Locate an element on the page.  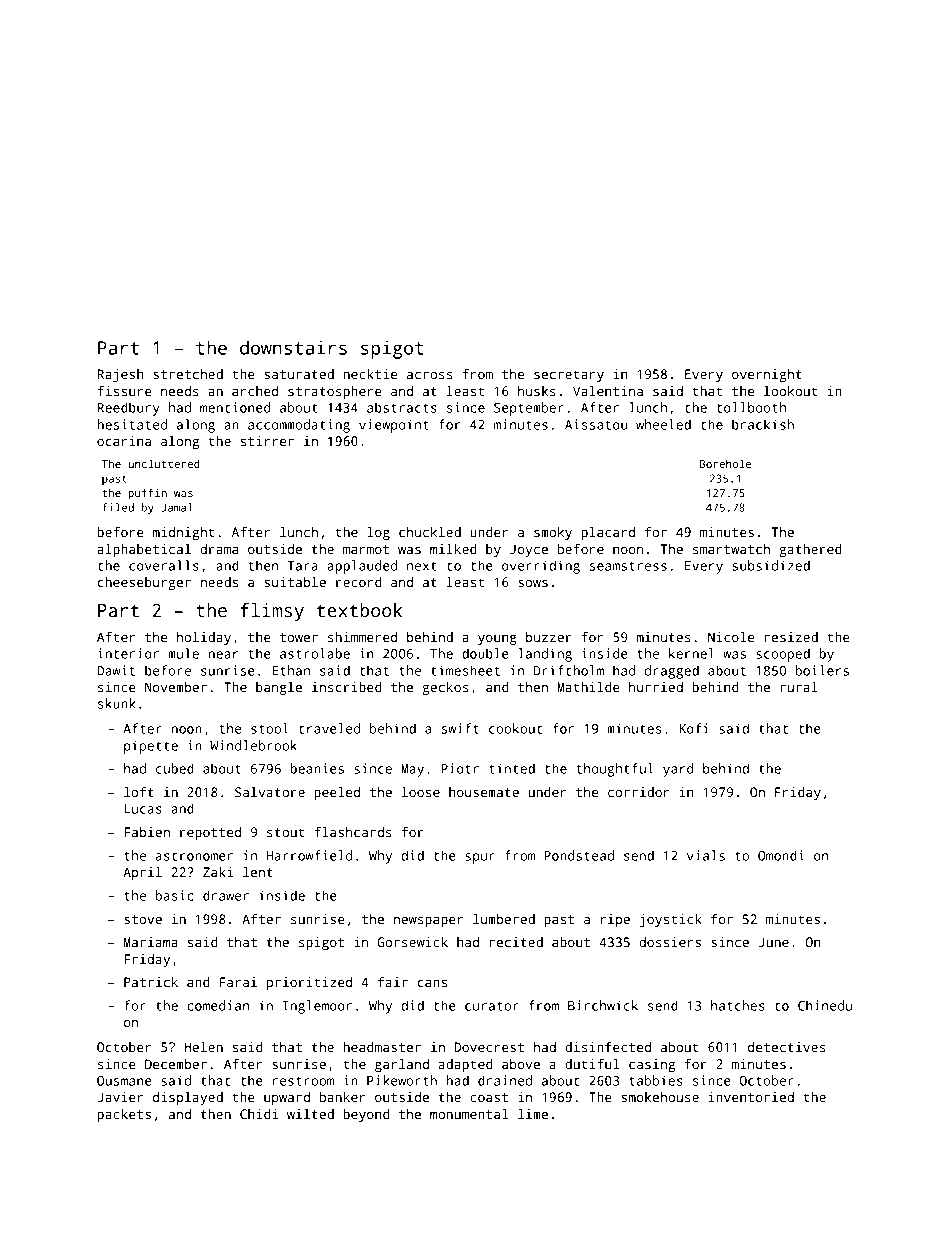
Ousmane is located at coordinates (124, 1081).
